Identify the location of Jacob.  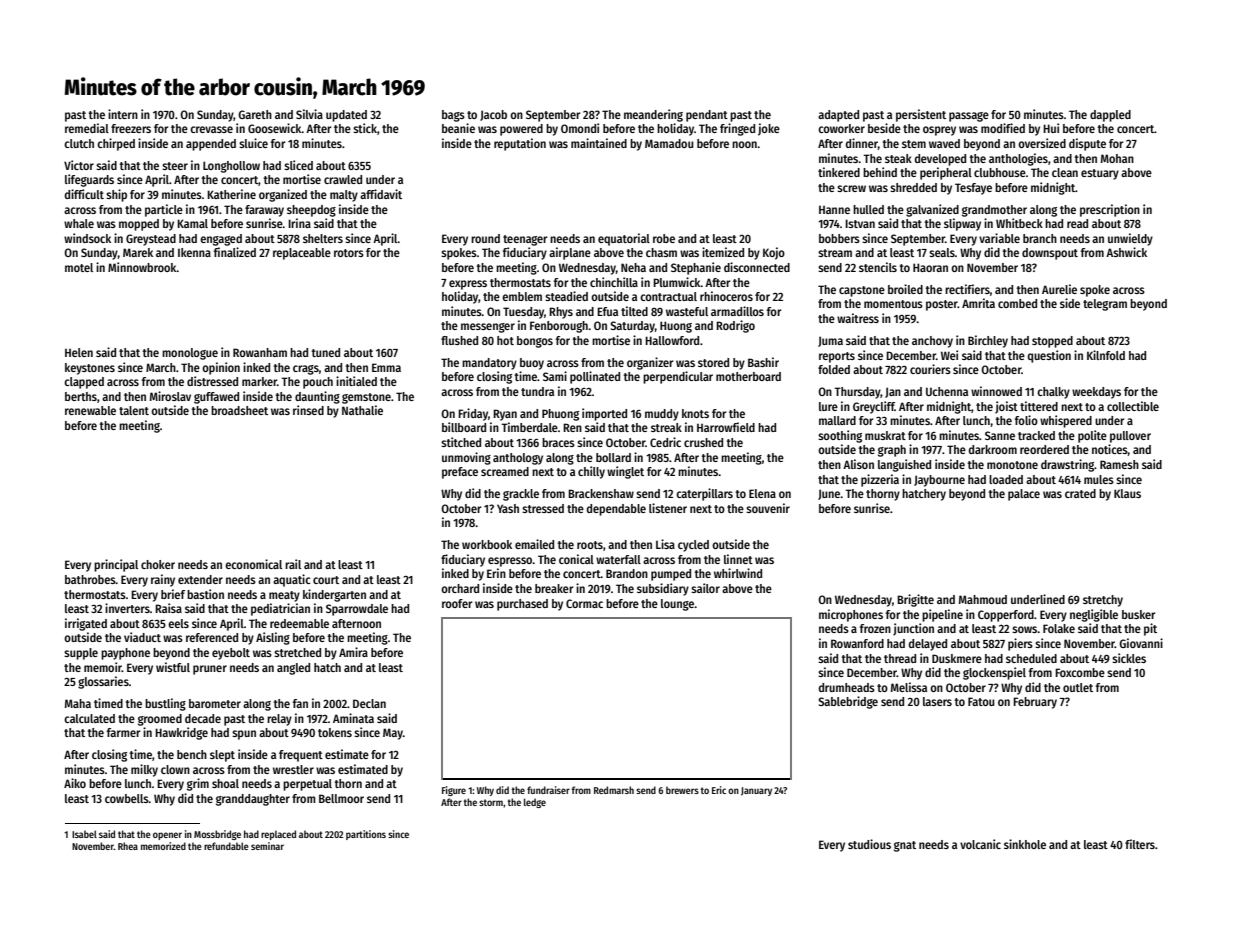
(493, 115).
